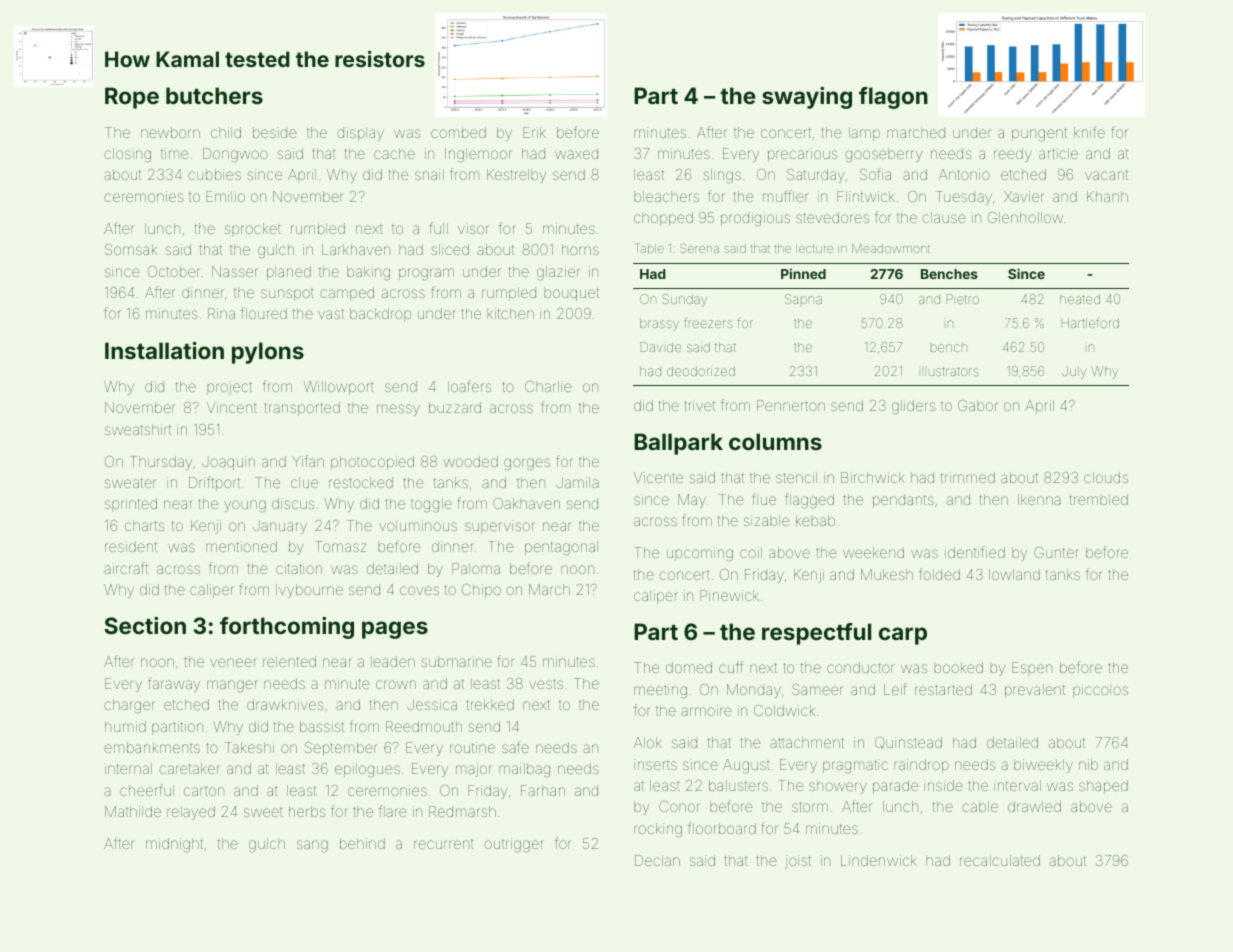 This image has width=1233, height=952. What do you see at coordinates (458, 132) in the image?
I see `combed` at bounding box center [458, 132].
